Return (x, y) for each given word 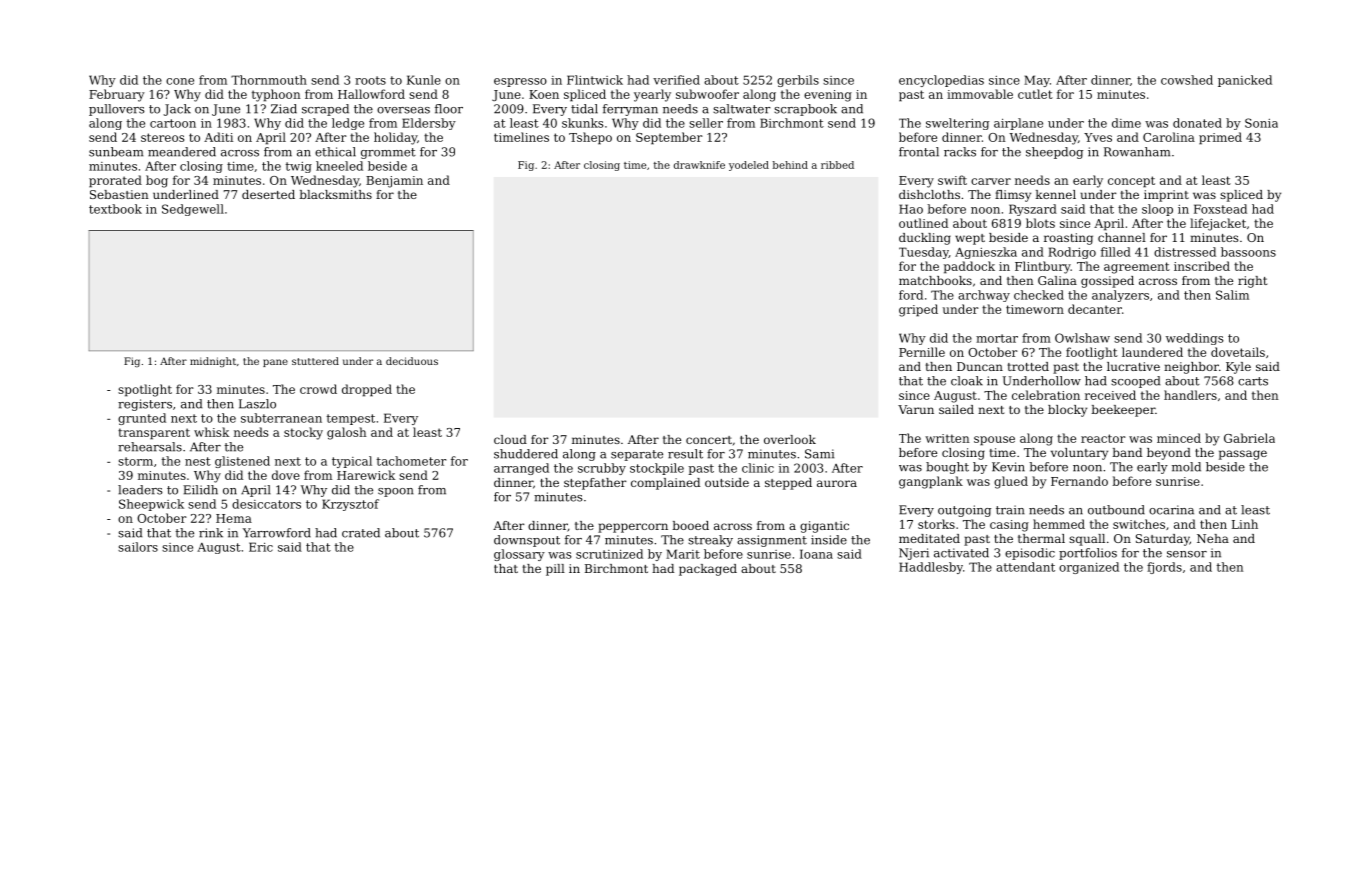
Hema (234, 518)
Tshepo (590, 138)
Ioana (816, 554)
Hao (911, 209)
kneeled (339, 166)
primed (1220, 138)
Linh (1245, 524)
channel (1122, 237)
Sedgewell (193, 210)
